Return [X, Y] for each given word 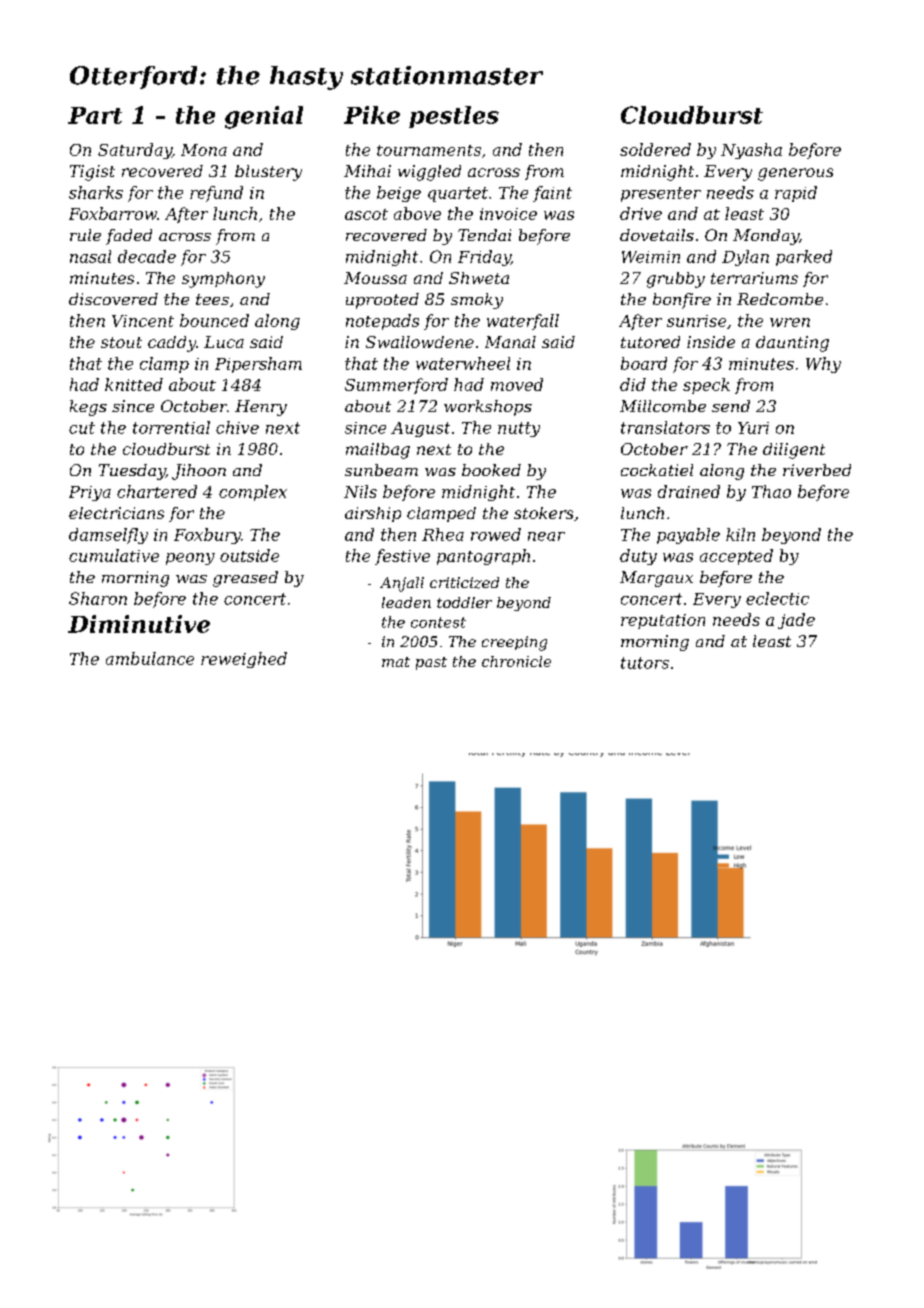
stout [121, 342]
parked [804, 258]
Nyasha [751, 151]
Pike [372, 115]
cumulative [114, 555]
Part [95, 115]
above [417, 213]
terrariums [754, 278]
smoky [477, 301]
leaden [406, 602]
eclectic [777, 598]
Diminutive [139, 624]
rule [85, 235]
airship [373, 514]
